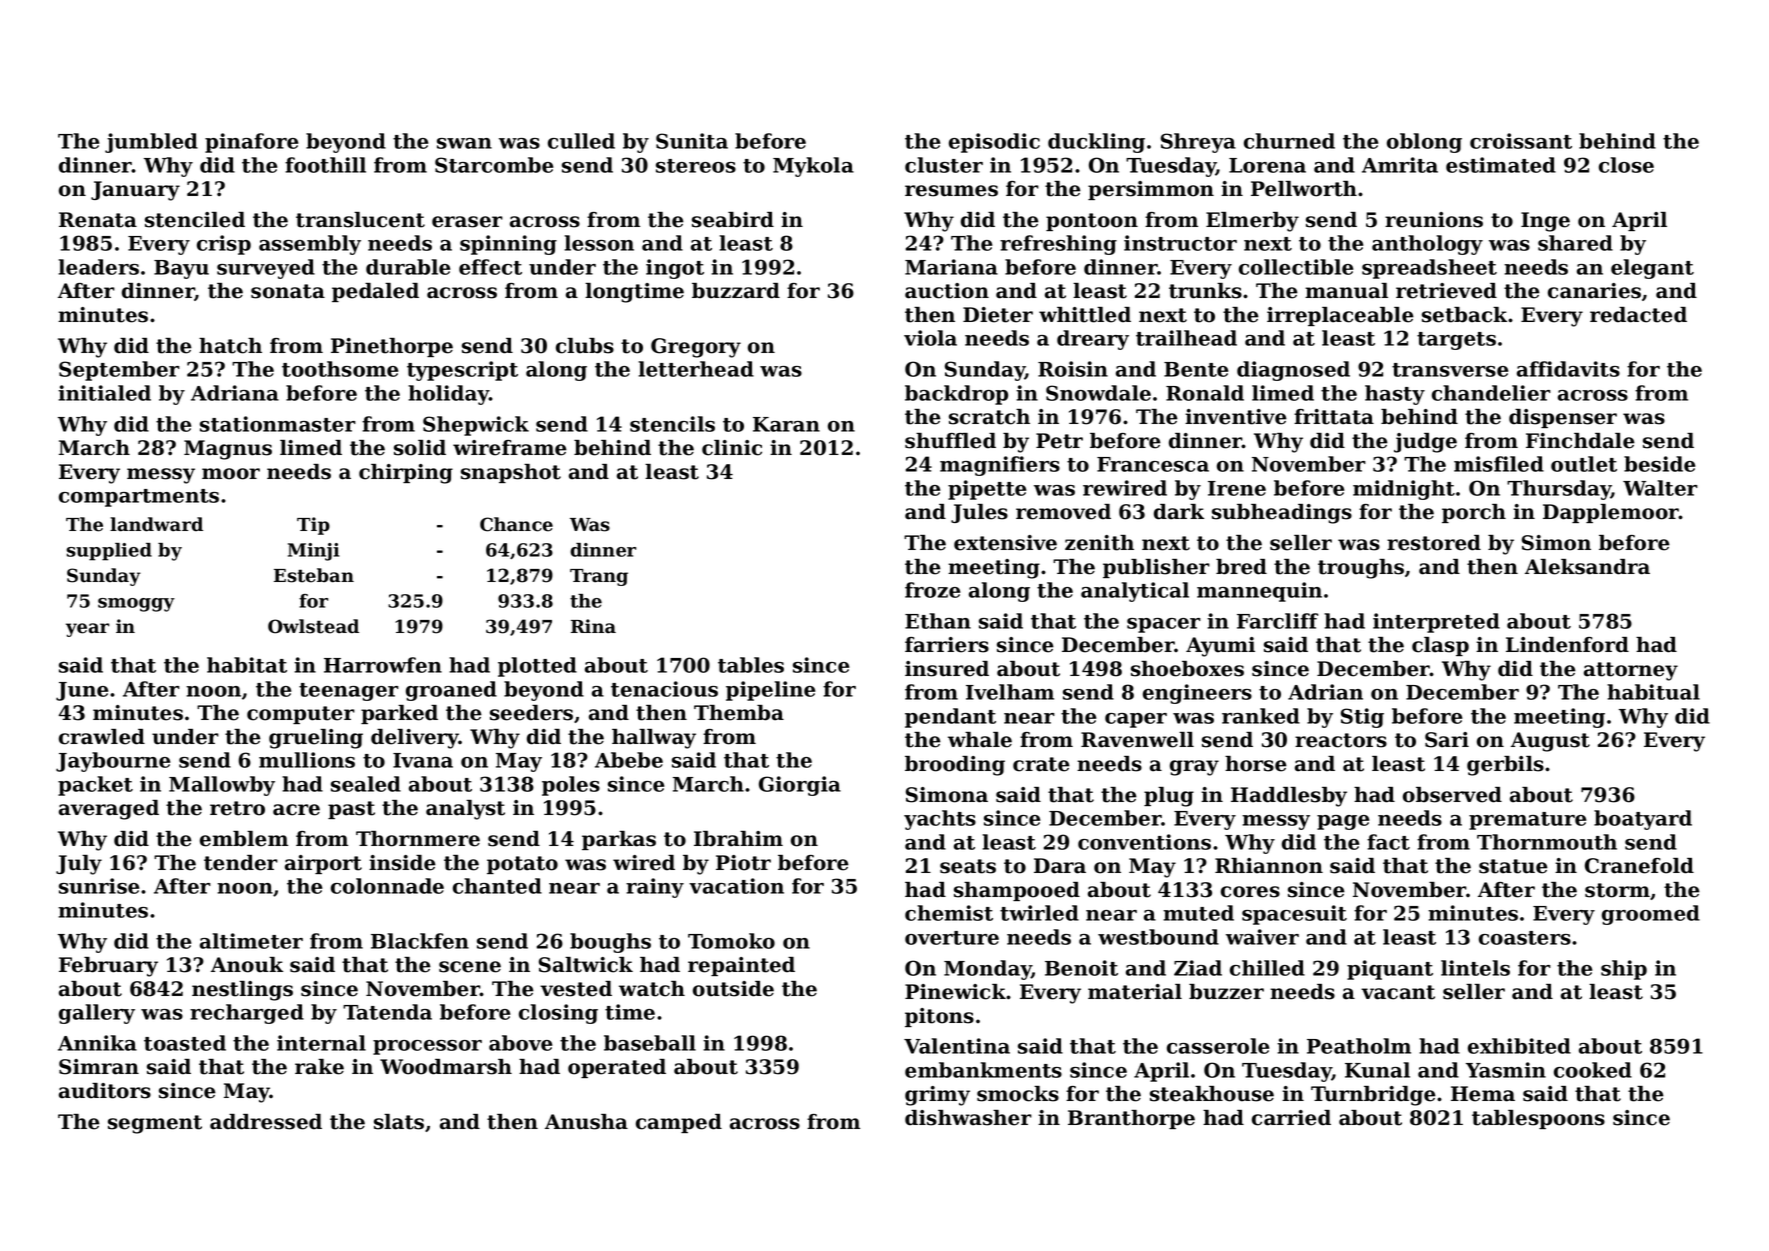  What do you see at coordinates (988, 970) in the screenshot?
I see `Monday` at bounding box center [988, 970].
